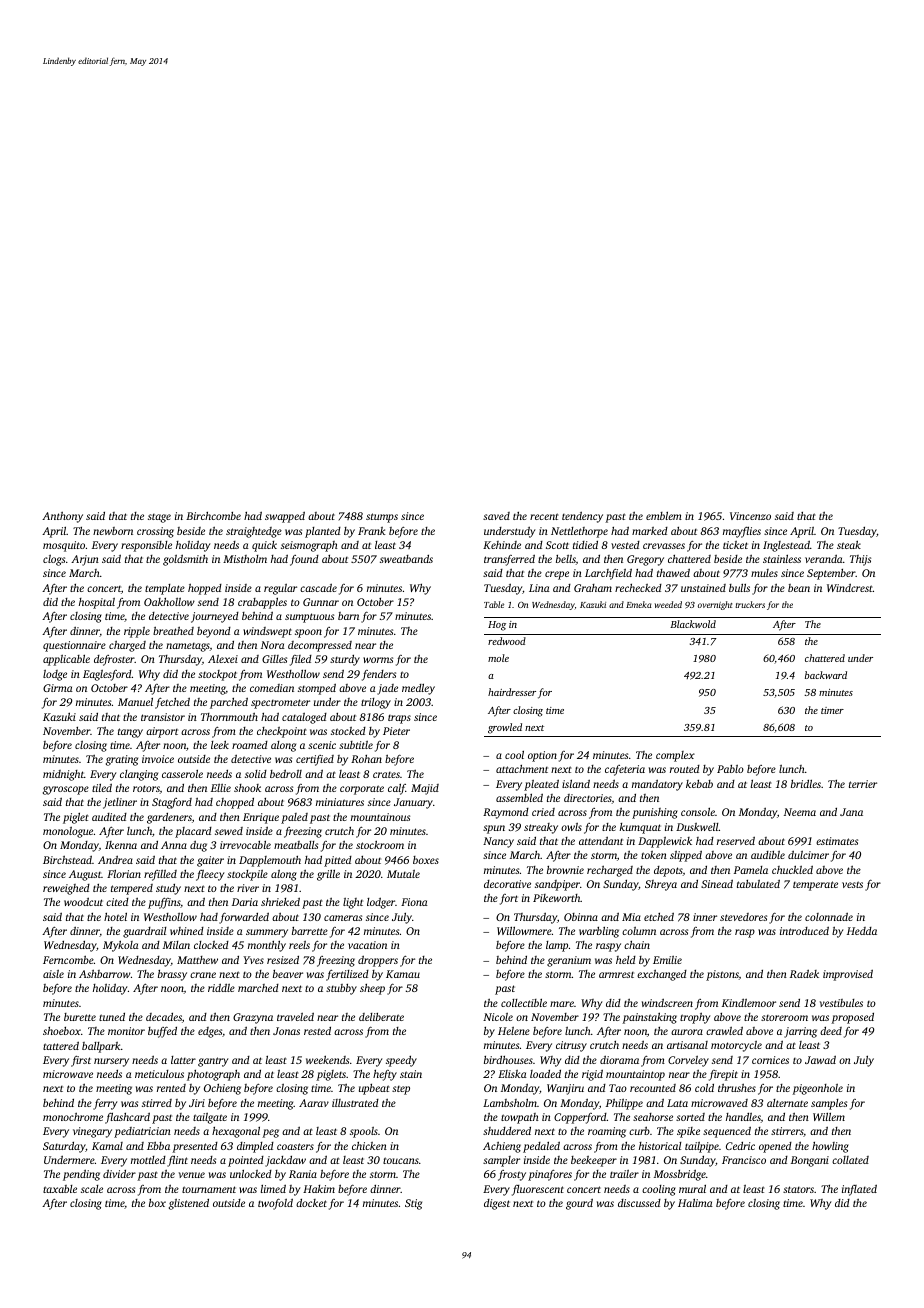 The image size is (924, 1308). I want to click on hairdresser, so click(512, 692).
